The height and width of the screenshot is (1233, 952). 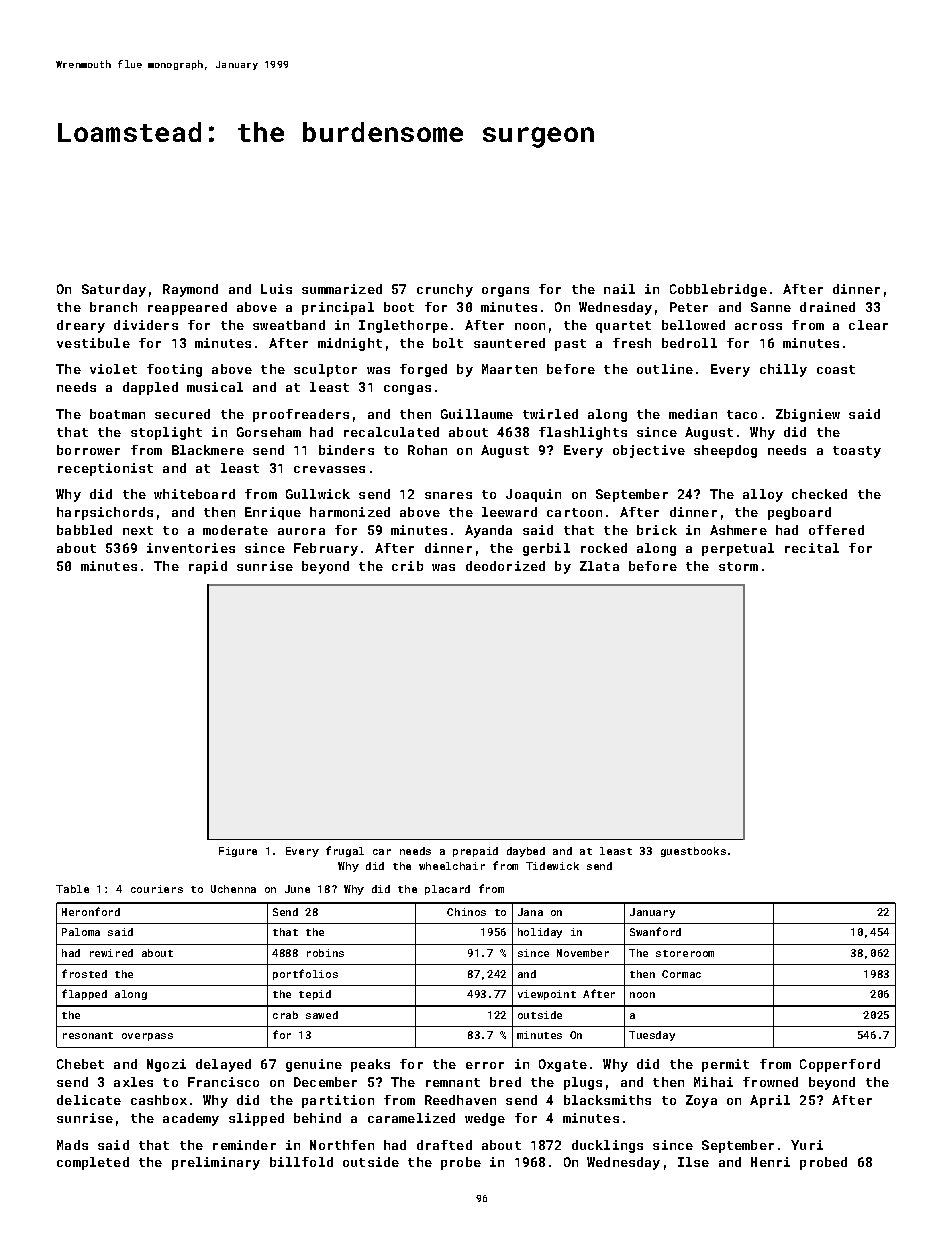 I want to click on organs, so click(x=505, y=292).
